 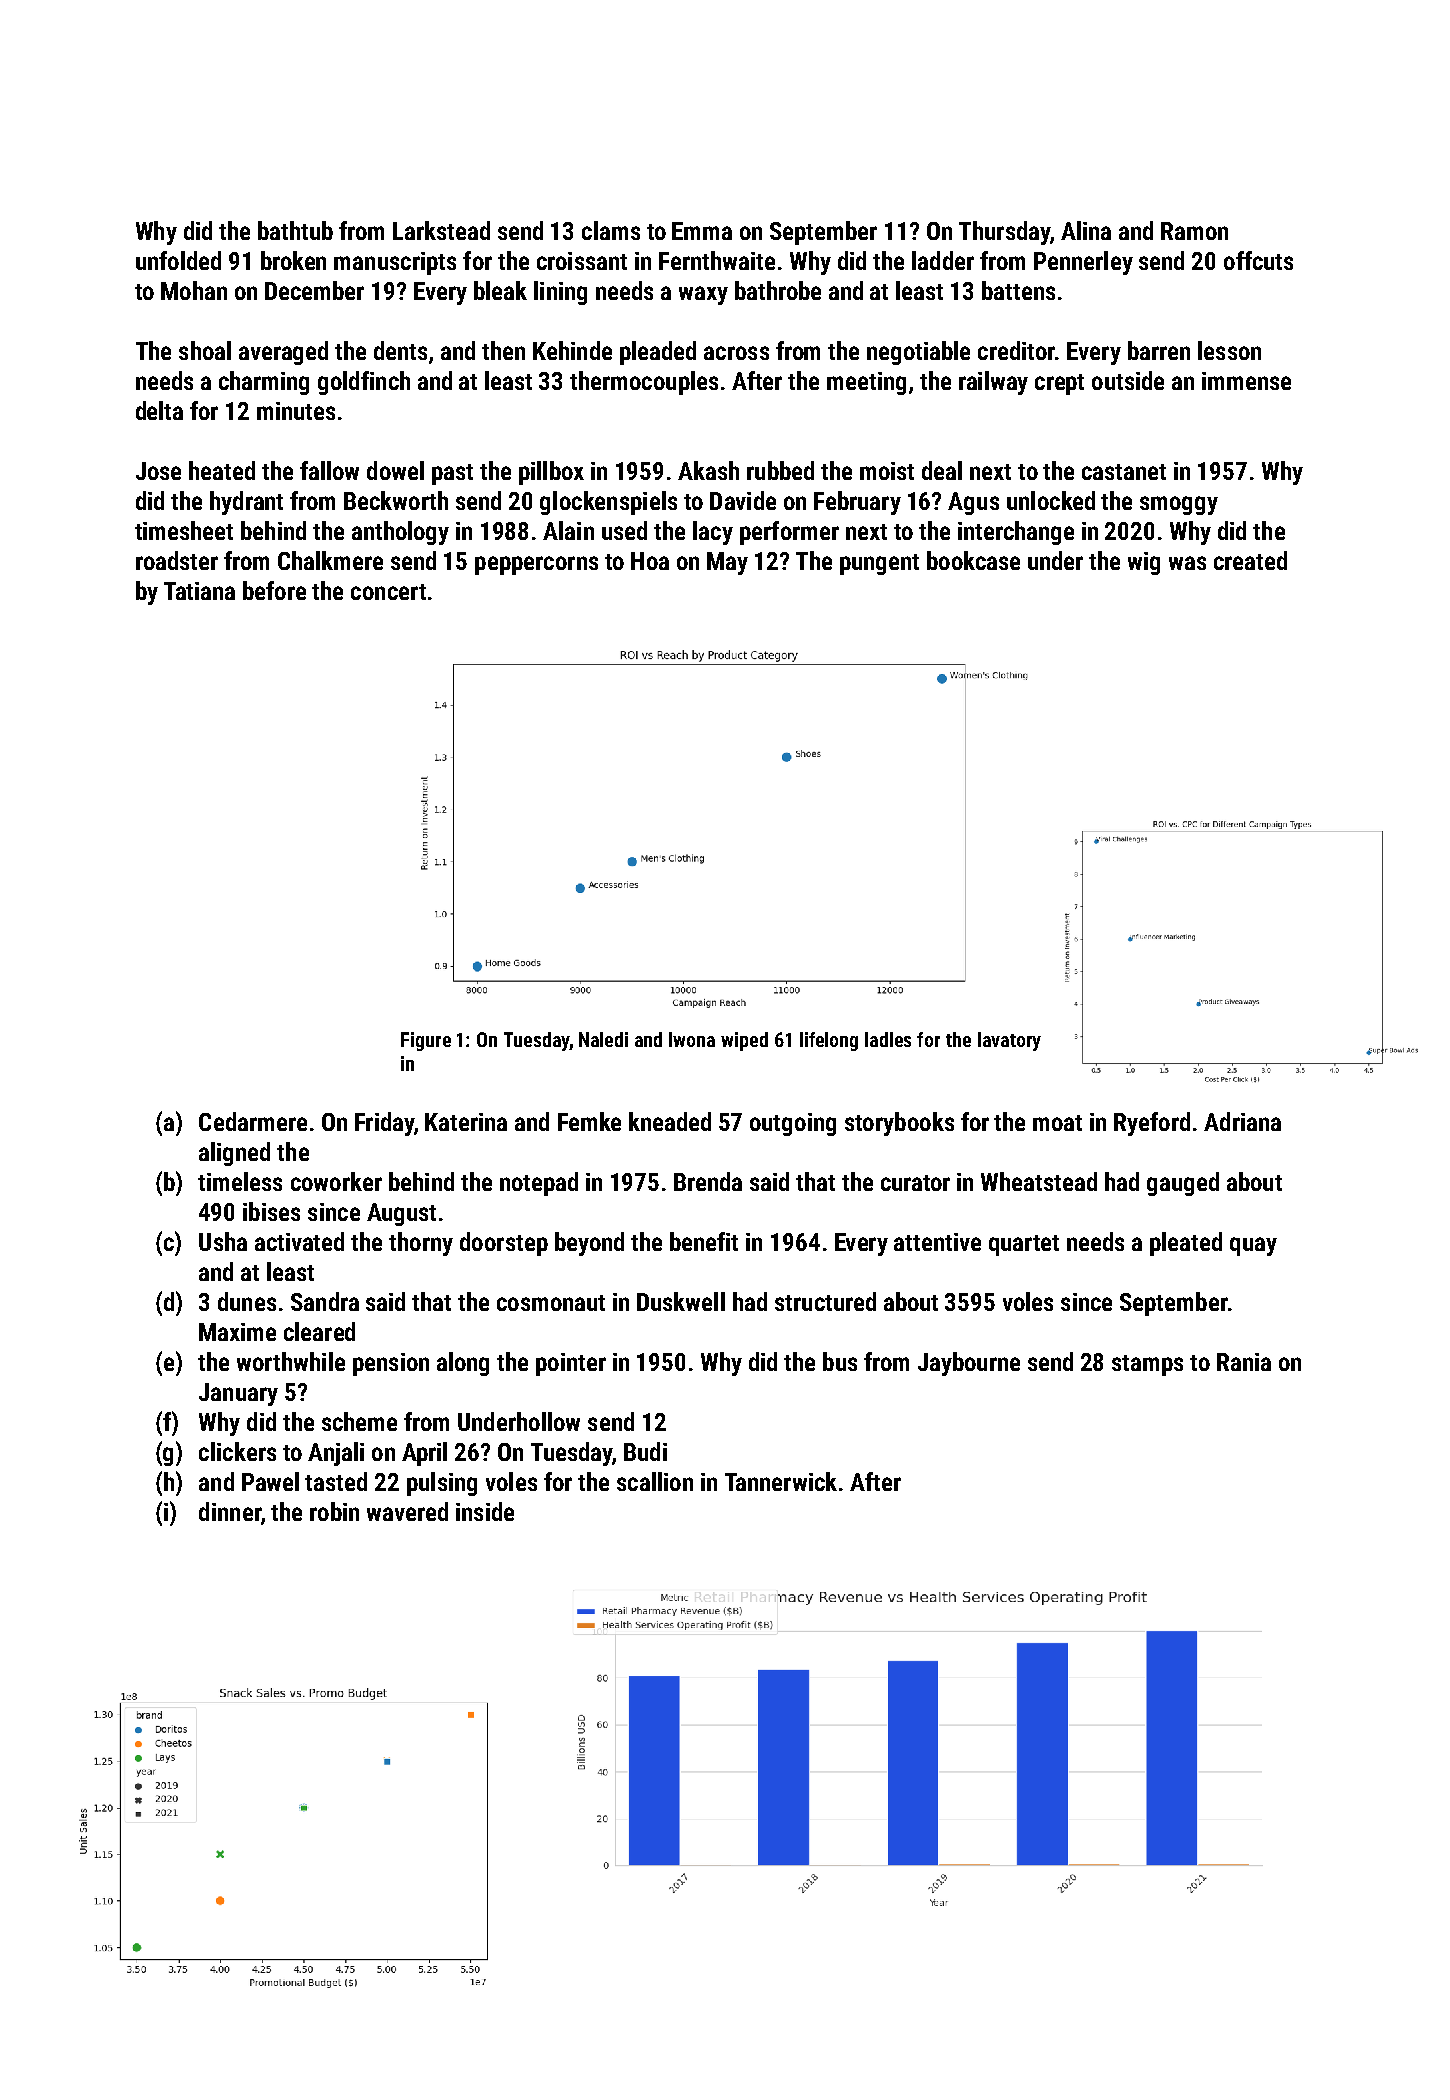 I want to click on Emma, so click(x=702, y=231).
